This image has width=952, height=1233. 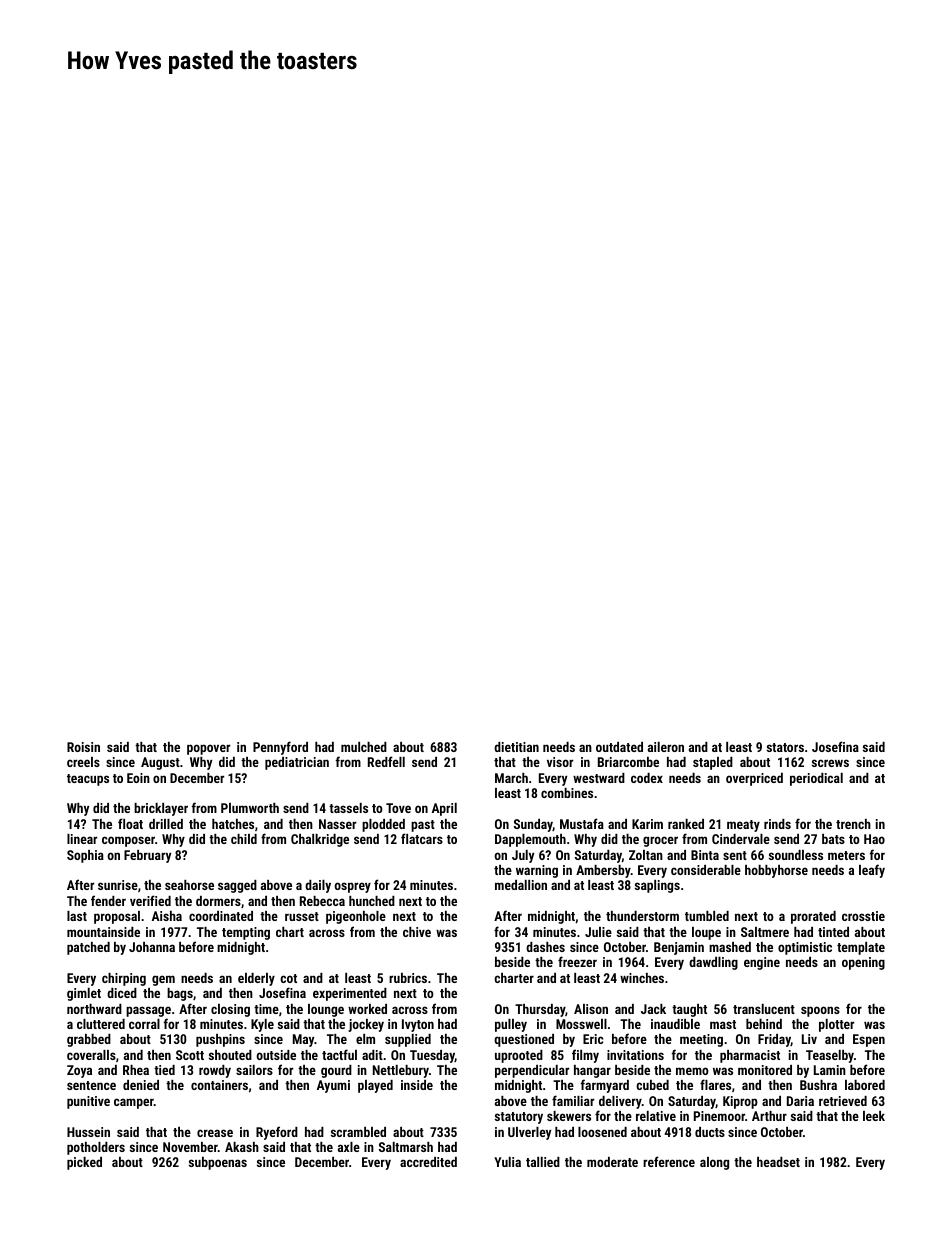 What do you see at coordinates (422, 838) in the image?
I see `flatcars` at bounding box center [422, 838].
